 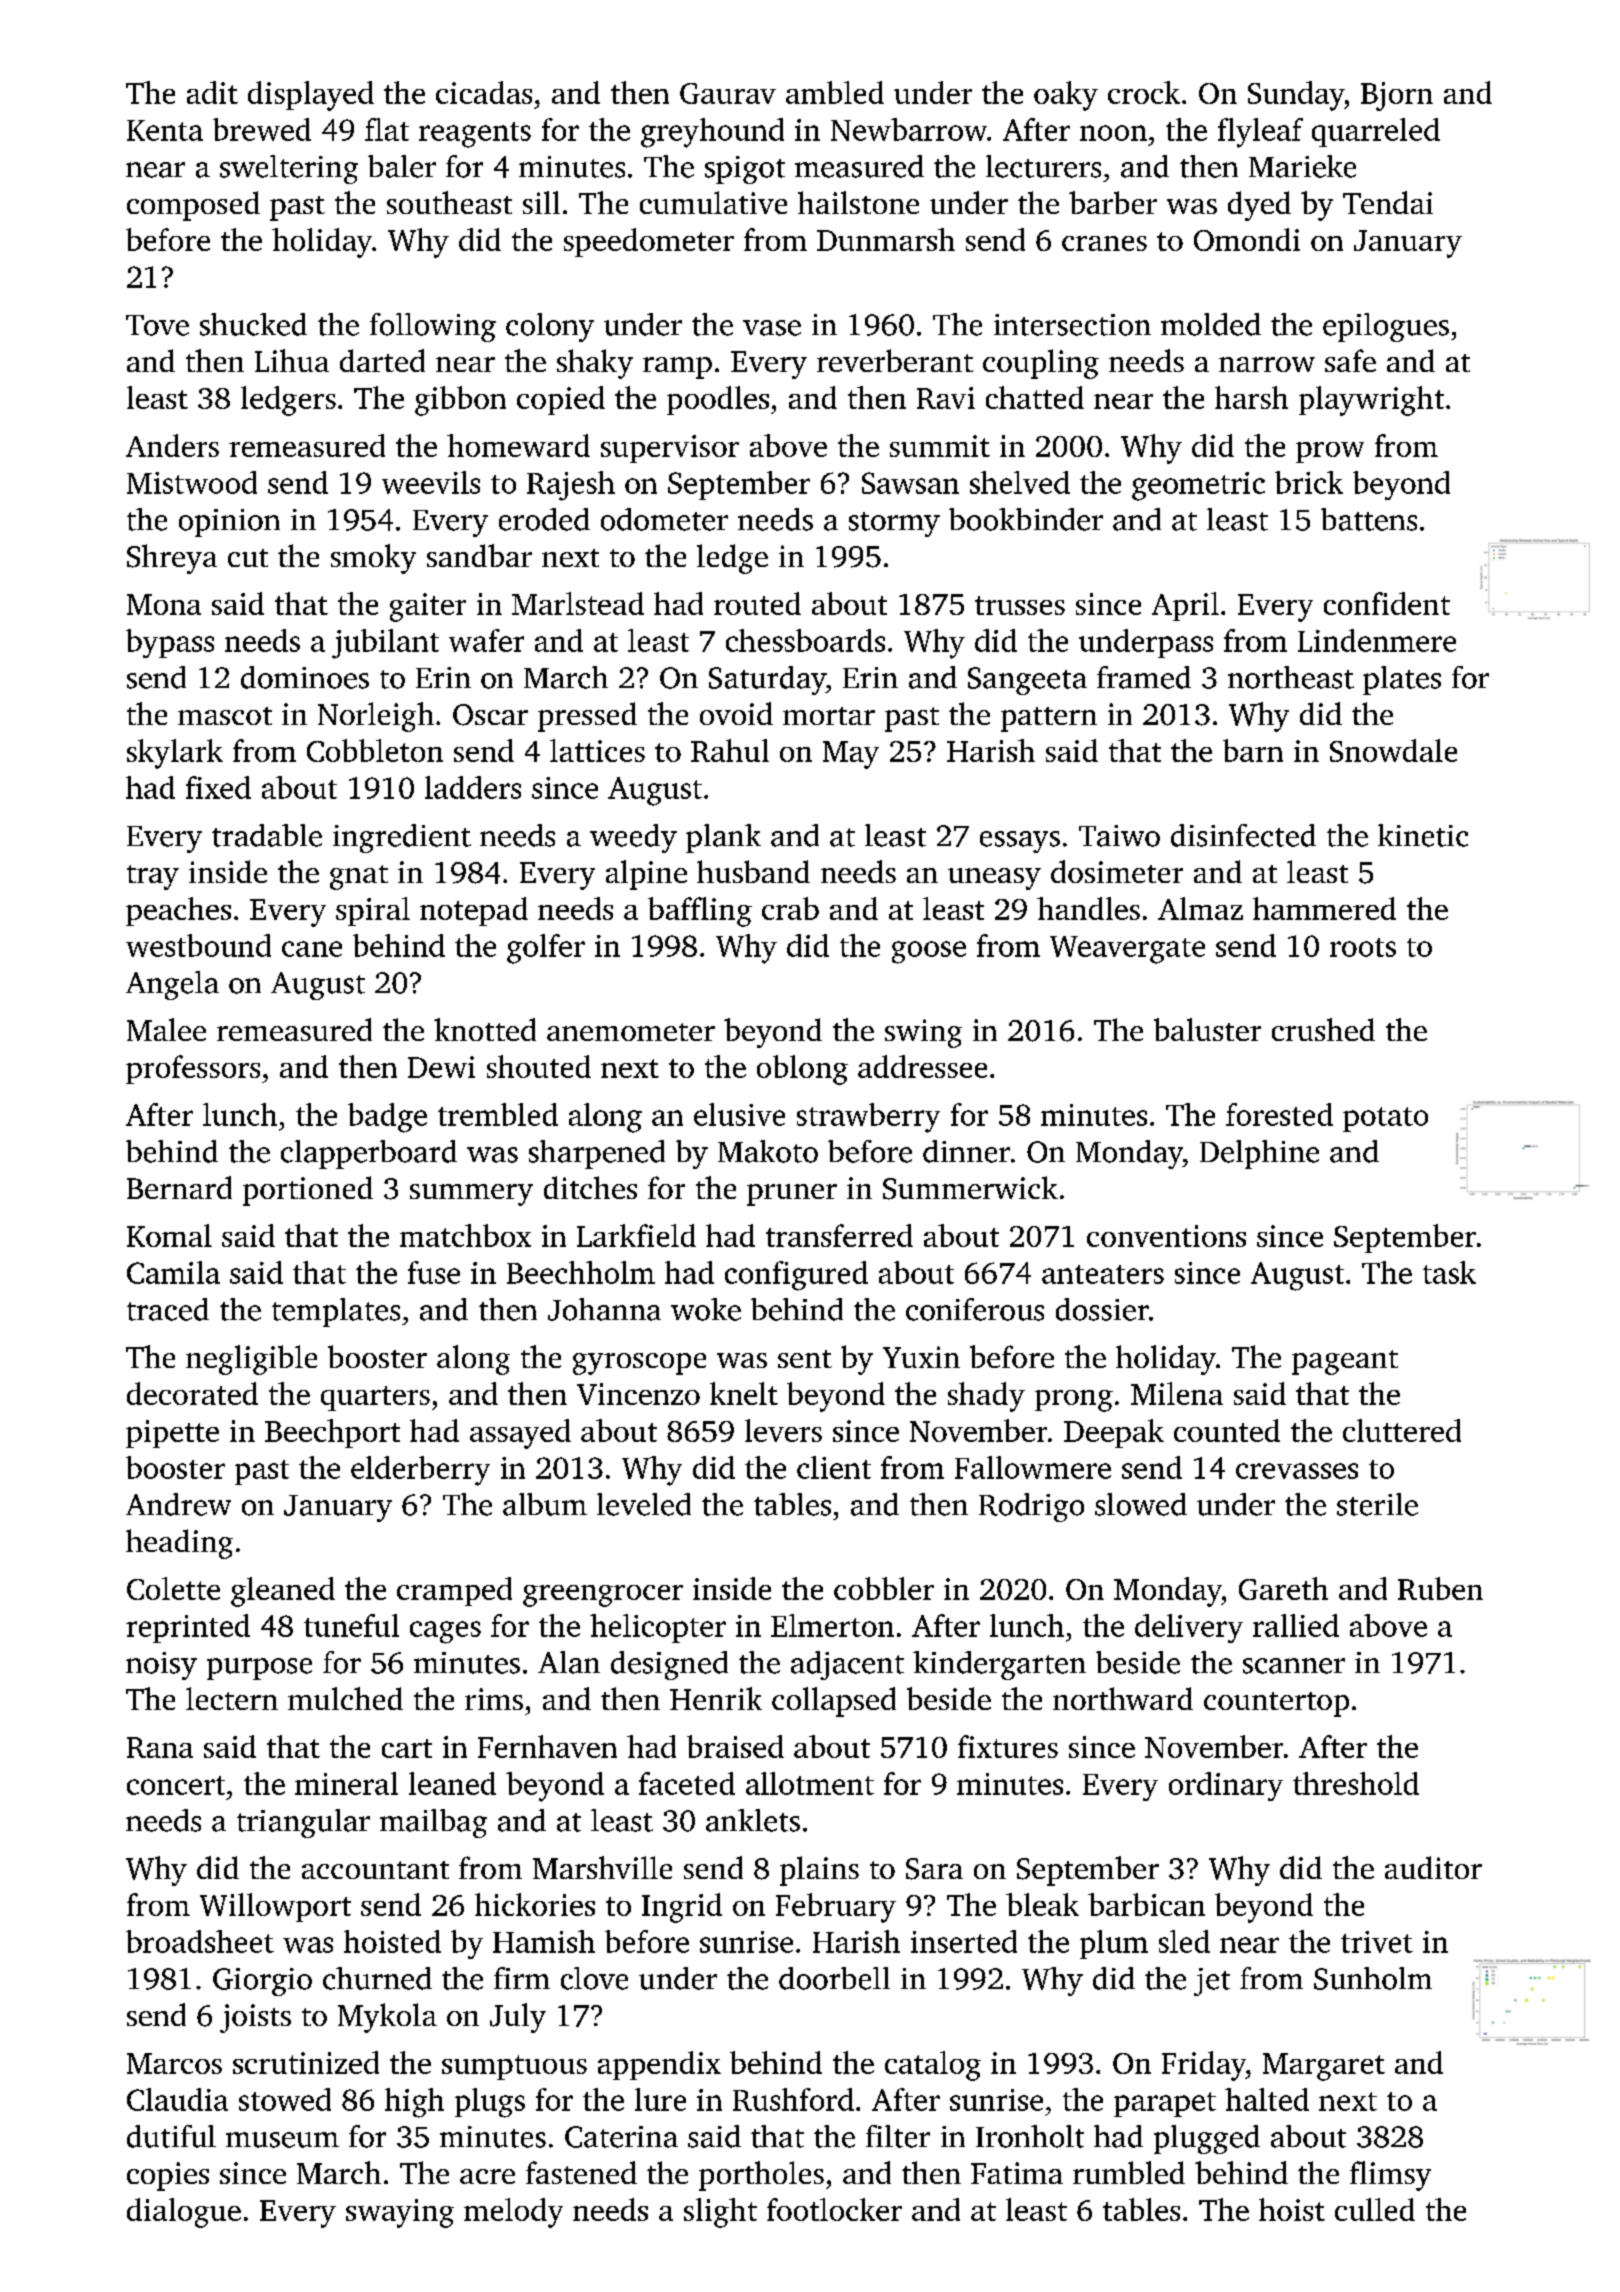 I want to click on Delphine, so click(x=1259, y=1154).
